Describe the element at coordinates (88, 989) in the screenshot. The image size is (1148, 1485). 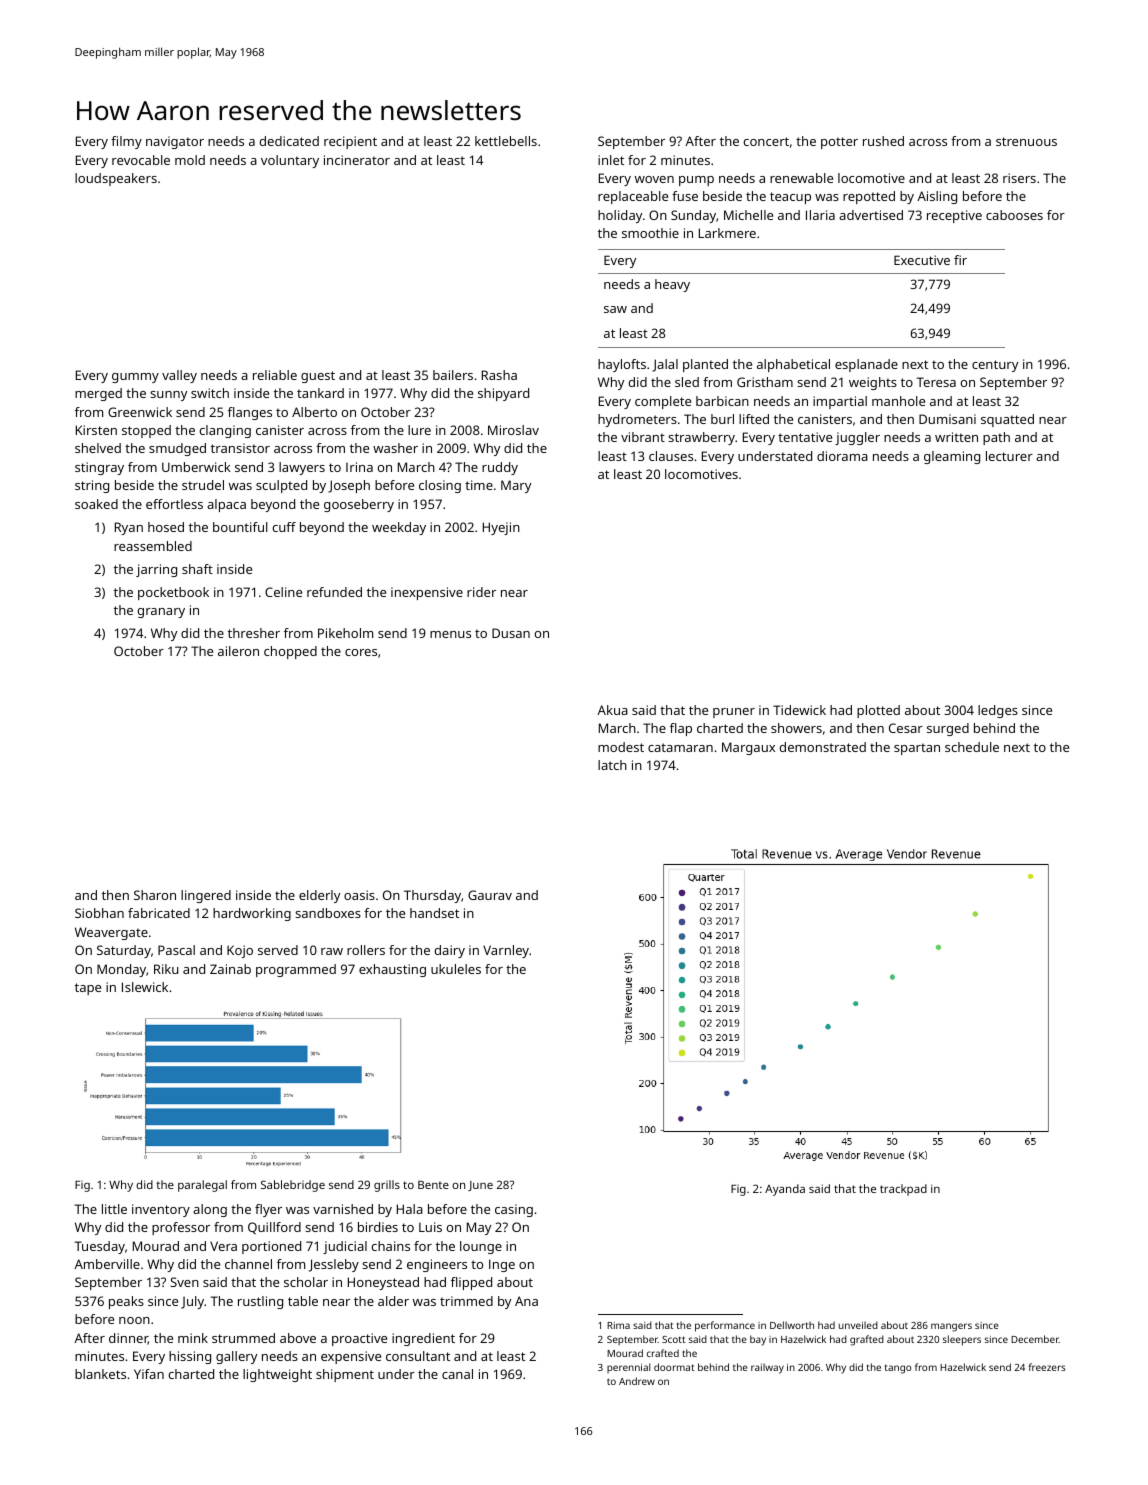
I see `tape` at that location.
